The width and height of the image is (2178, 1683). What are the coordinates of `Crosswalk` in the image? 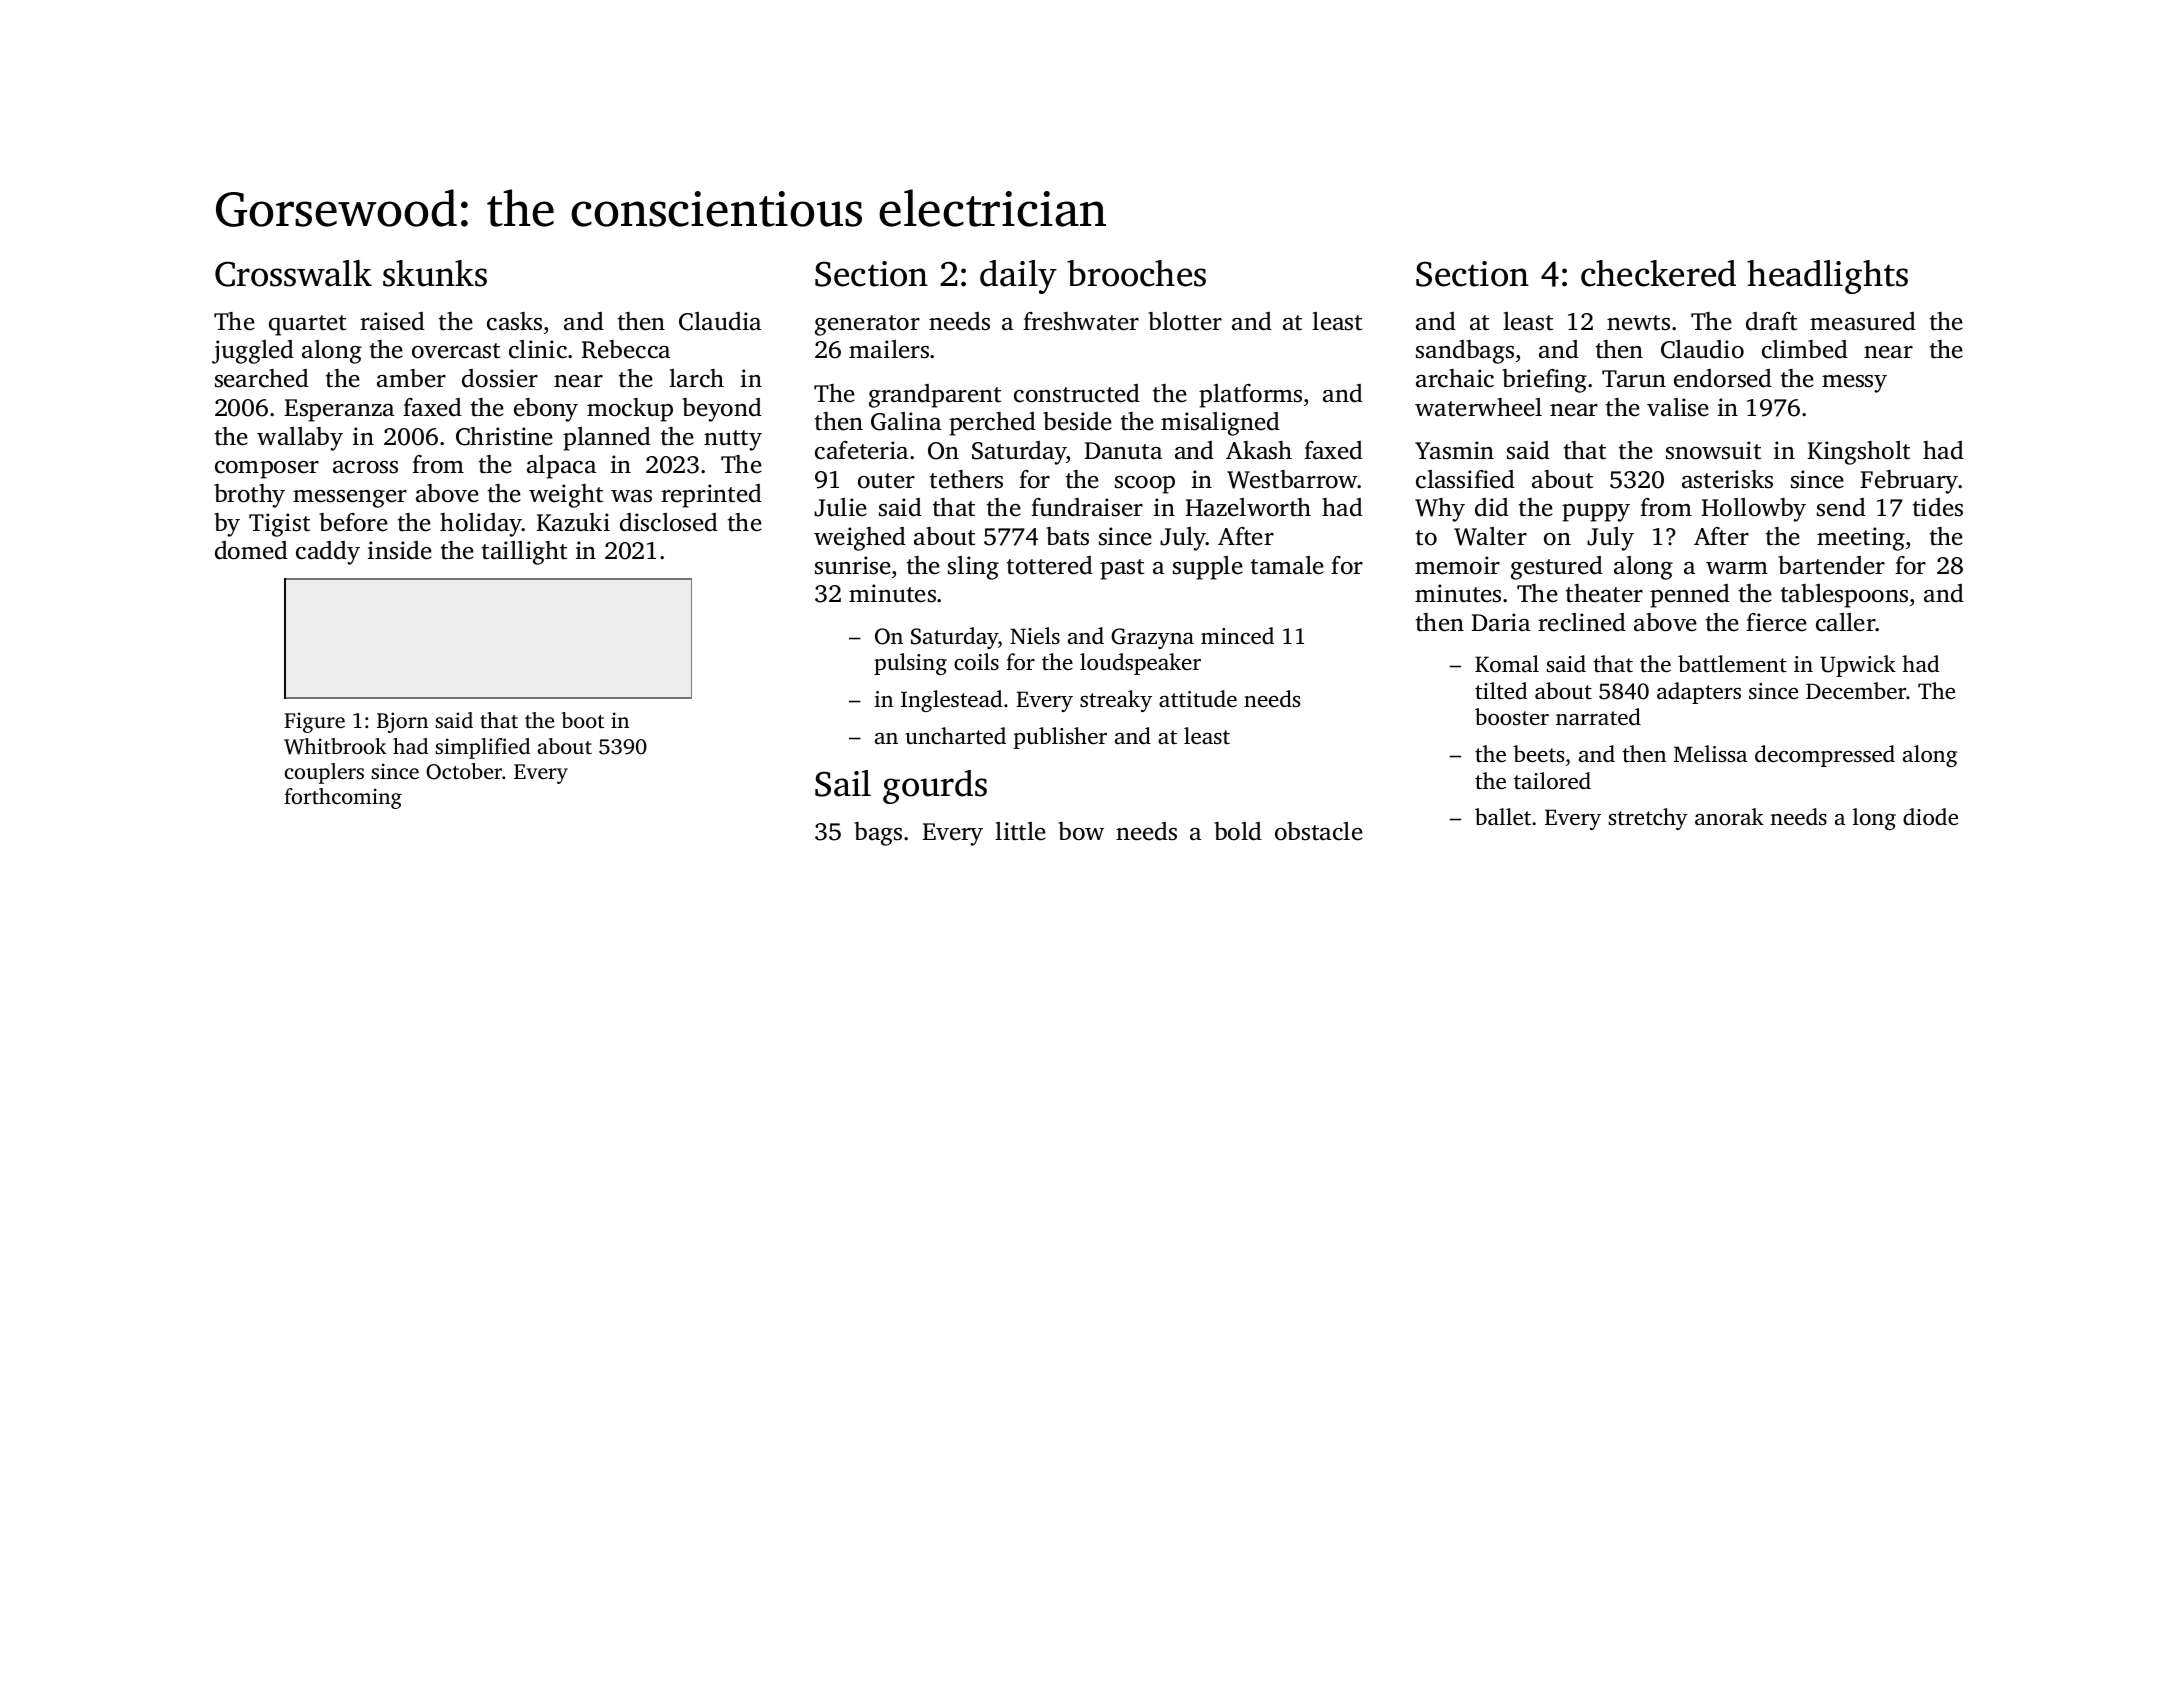 It's located at (293, 273).
